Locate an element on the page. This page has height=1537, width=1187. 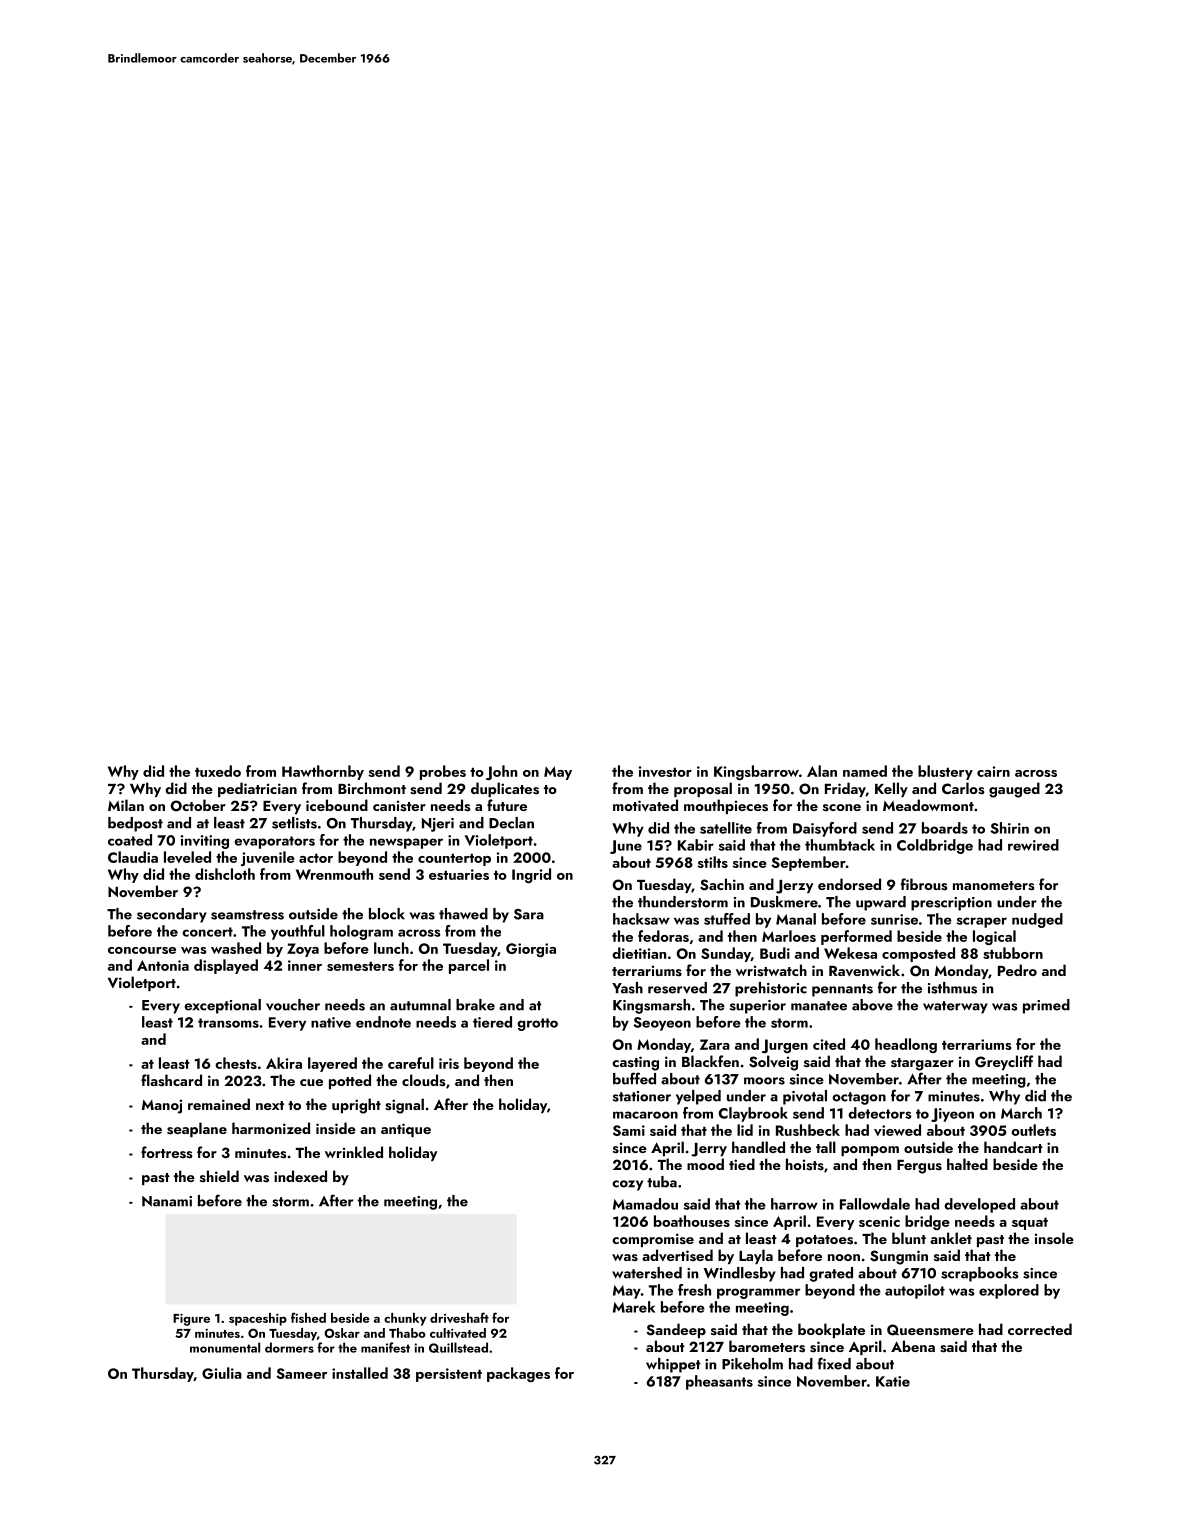
compromise is located at coordinates (653, 1240).
